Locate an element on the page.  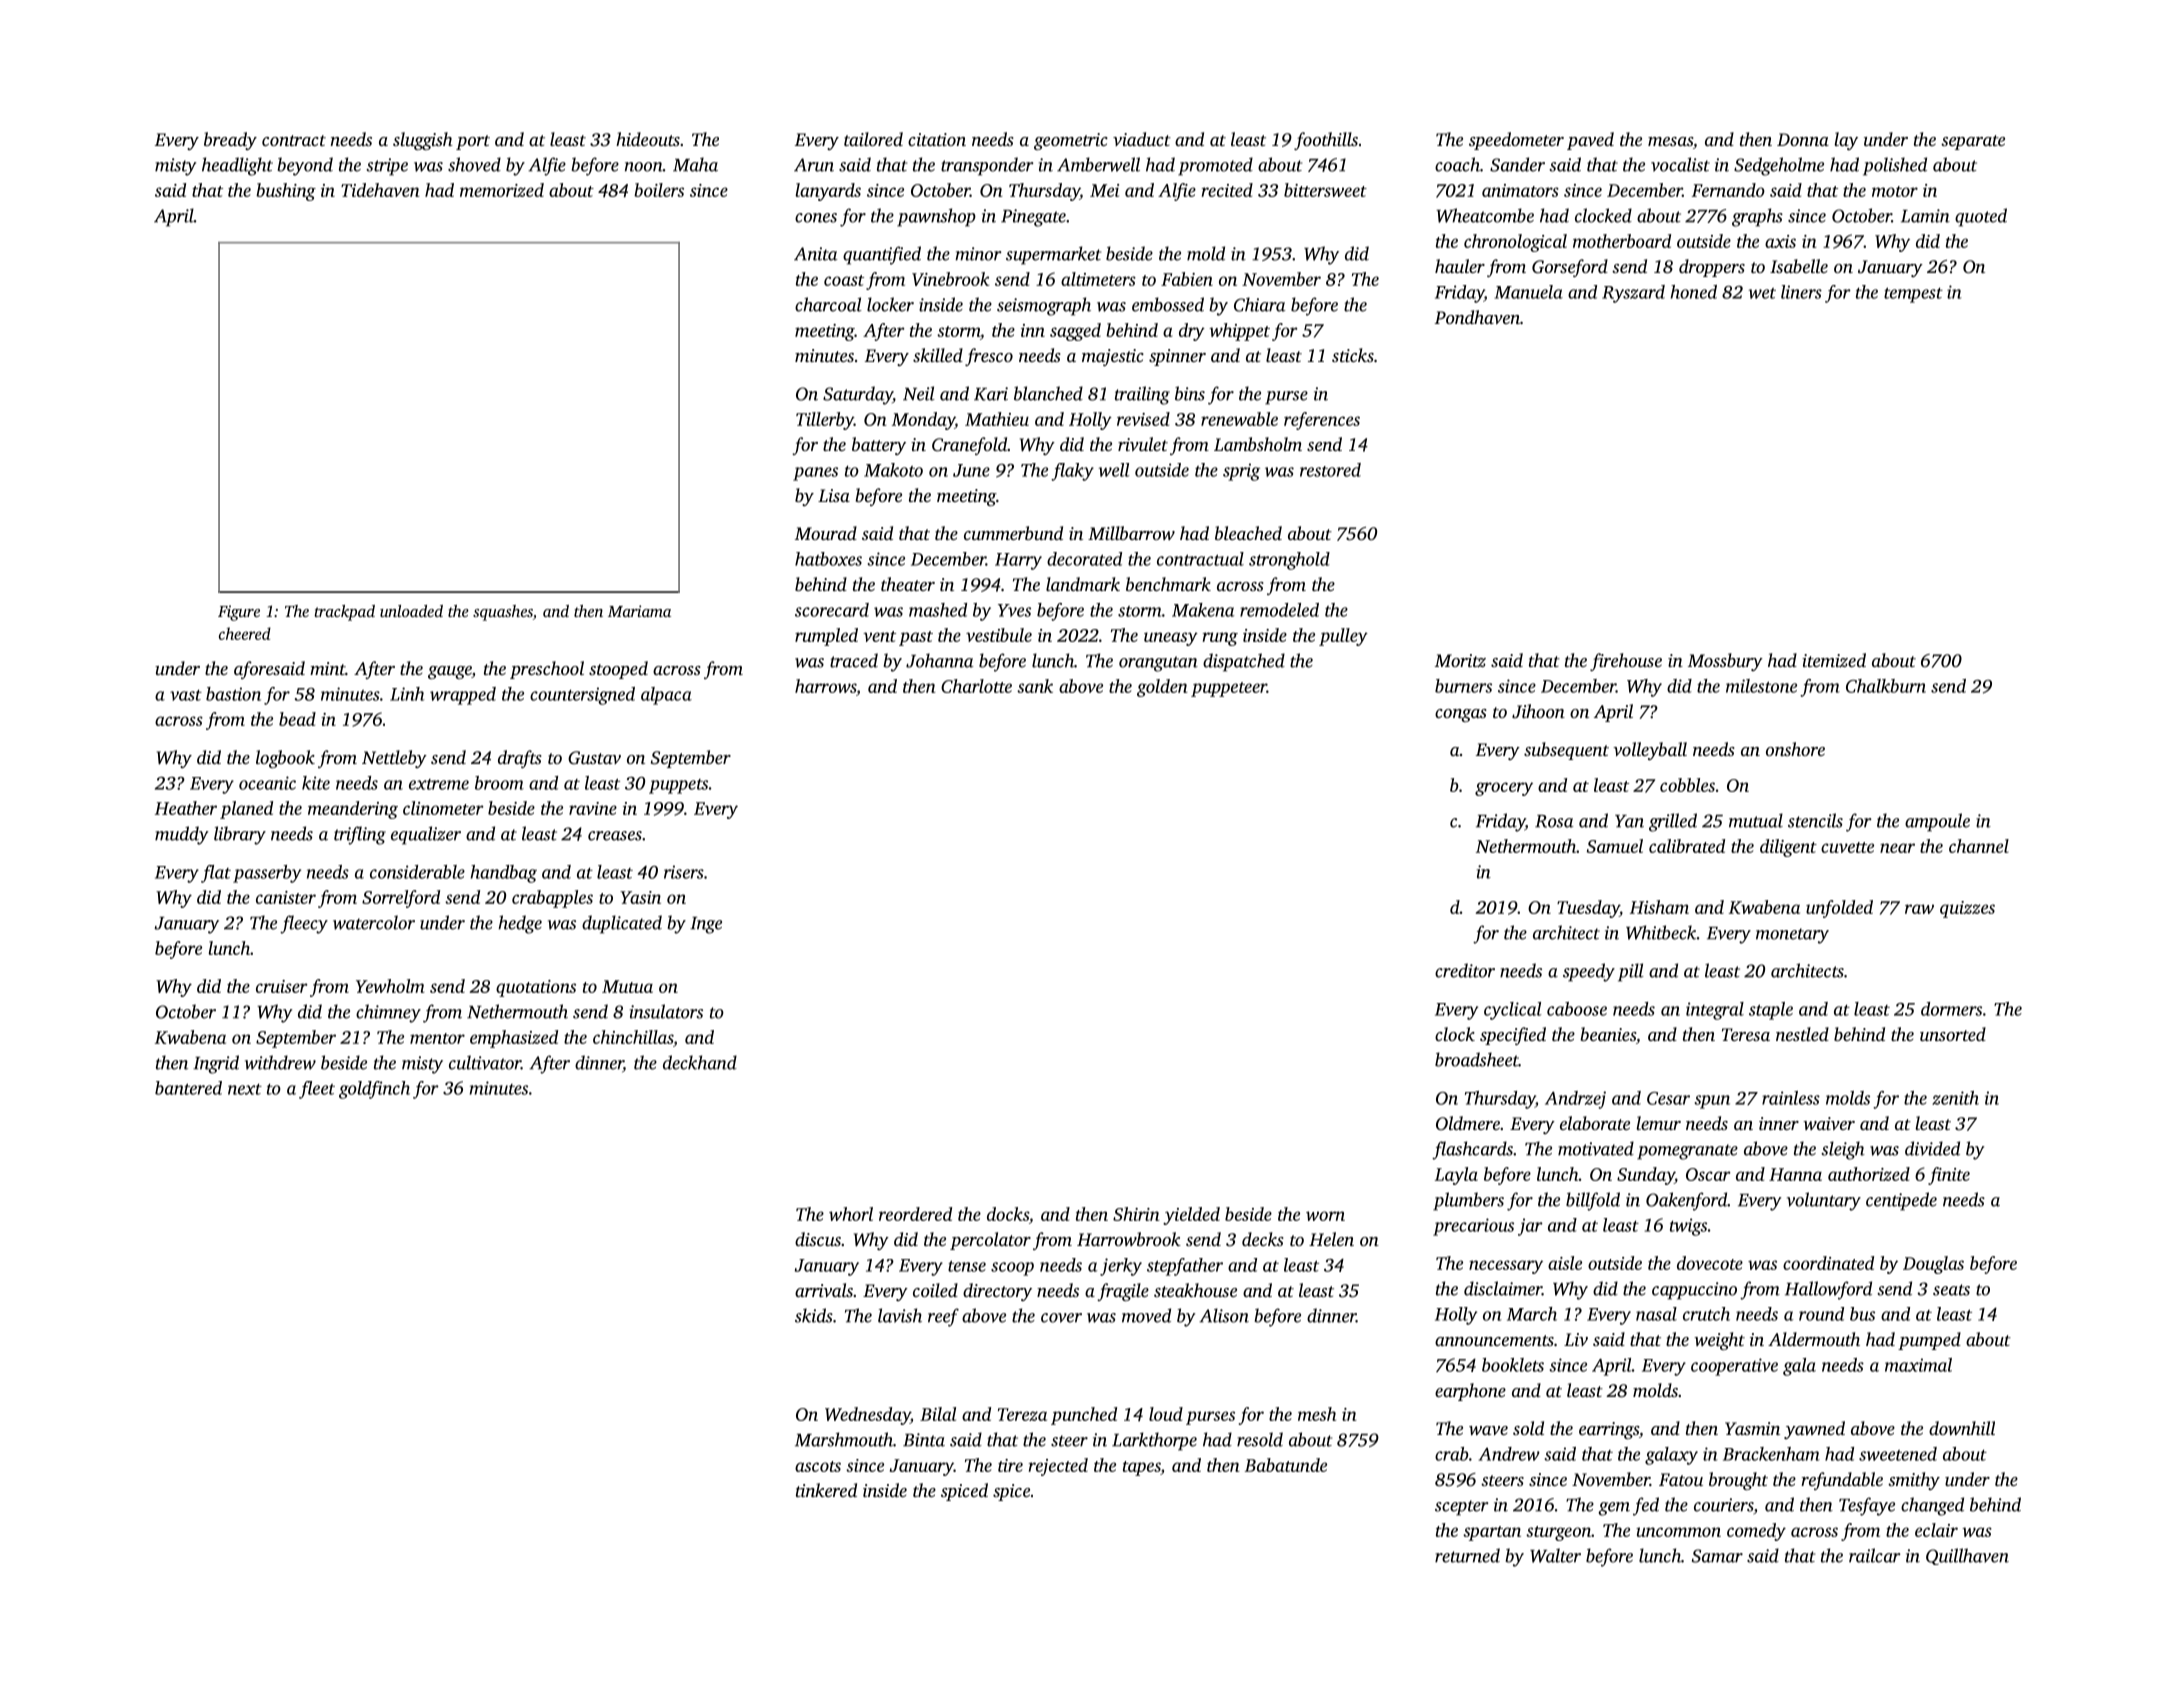
deckhand is located at coordinates (700, 1062).
